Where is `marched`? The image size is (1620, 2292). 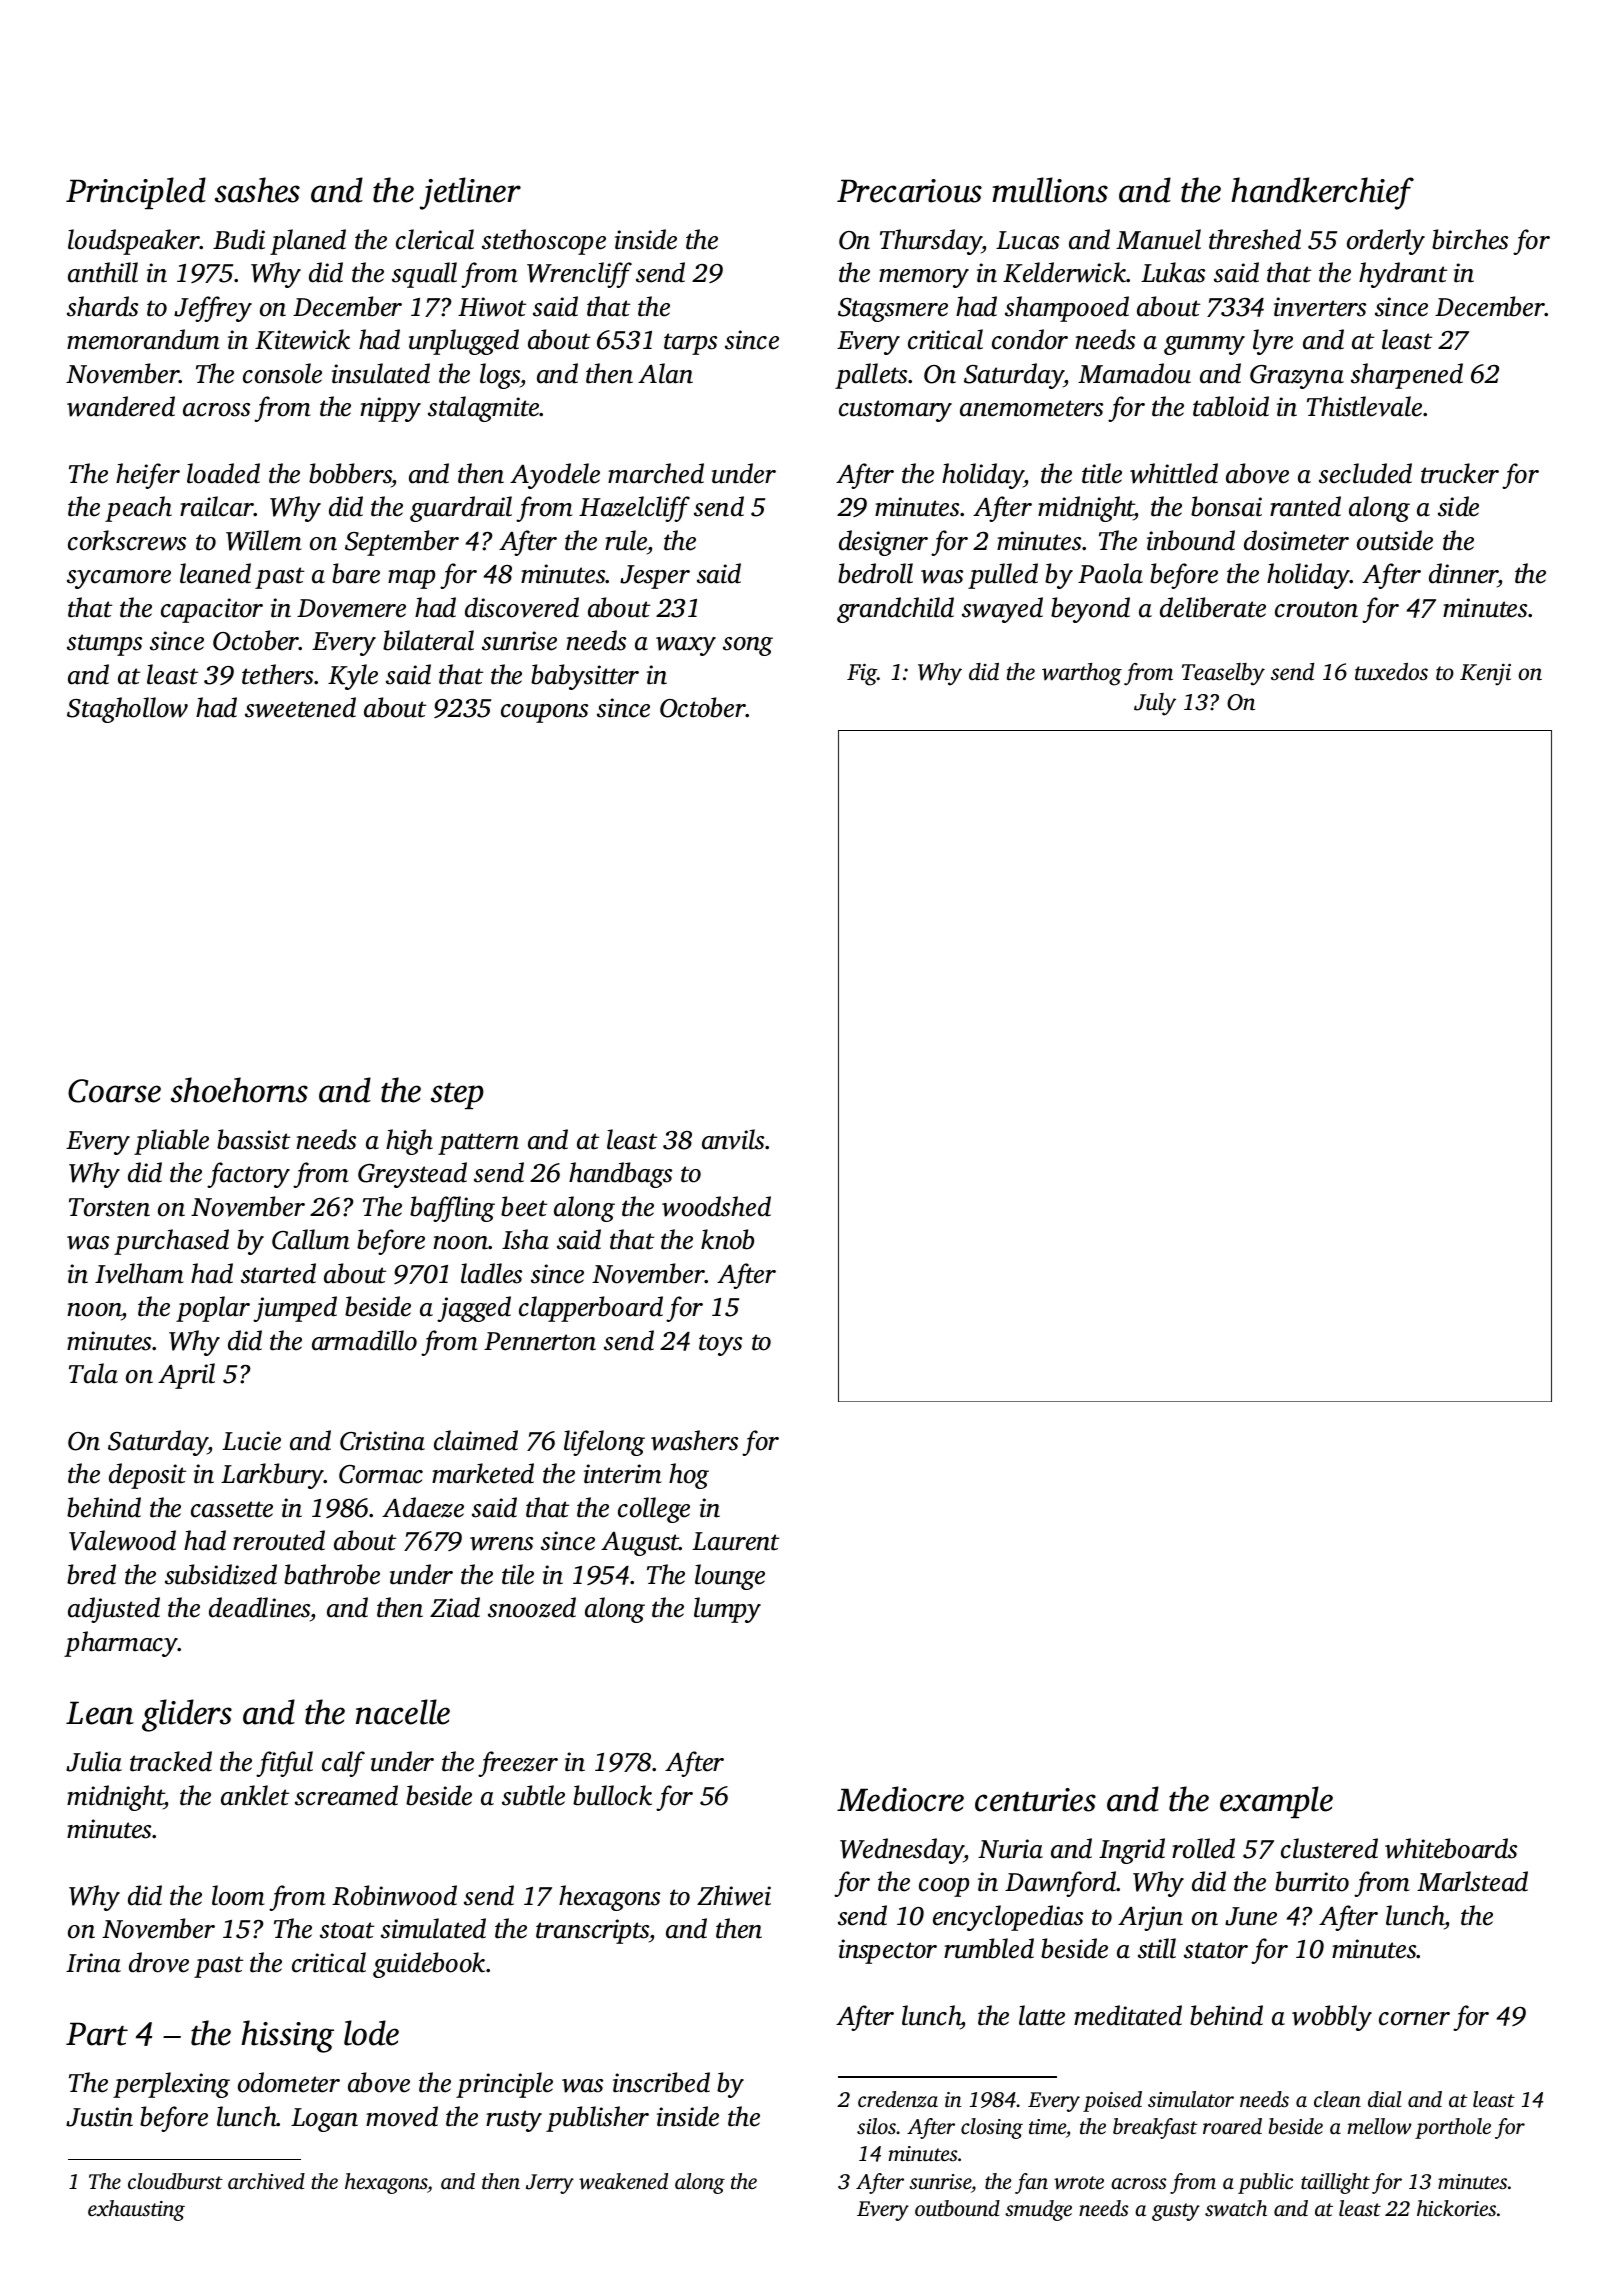
marched is located at coordinates (656, 473).
